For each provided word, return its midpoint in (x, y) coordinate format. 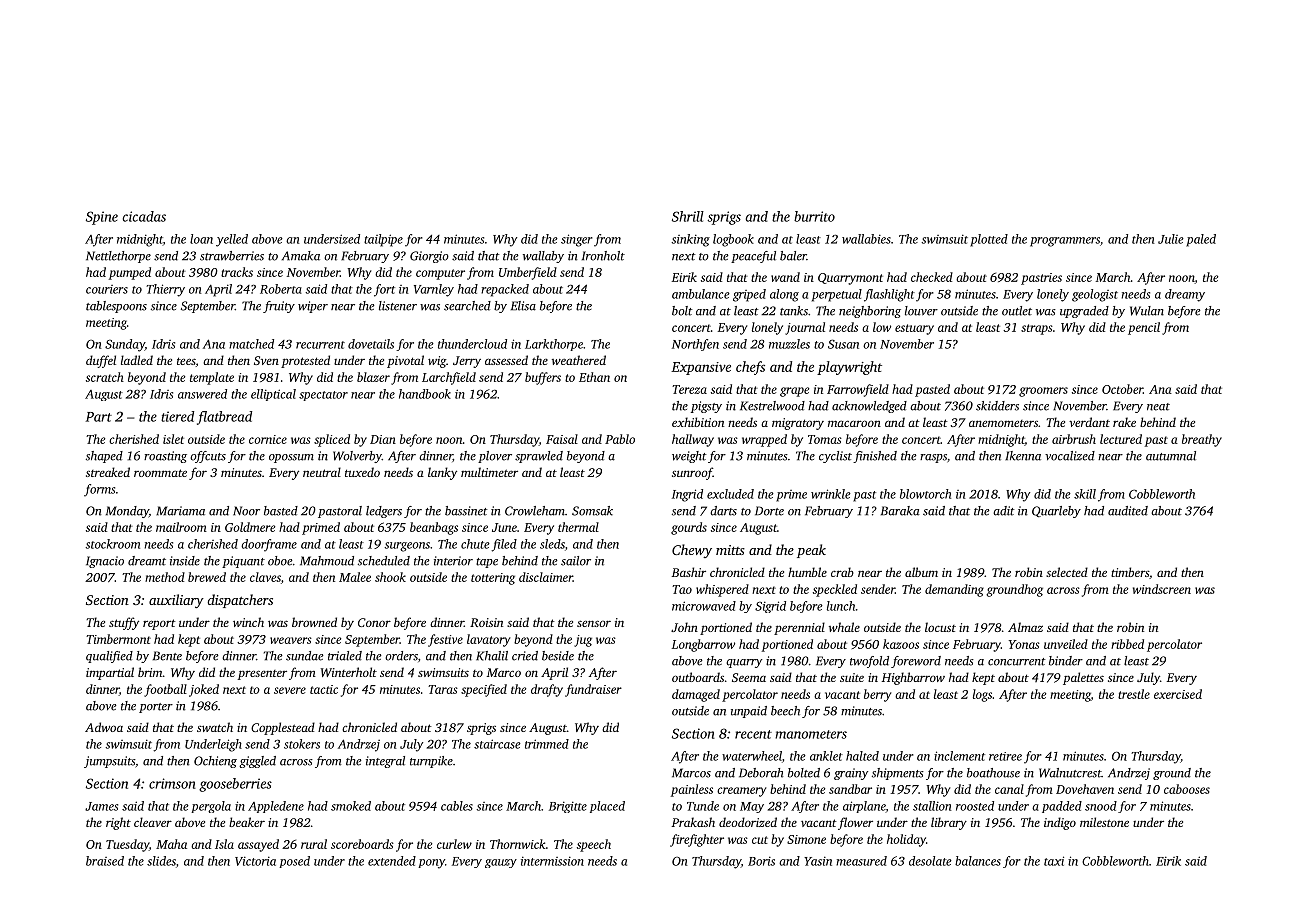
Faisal (562, 439)
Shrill (688, 216)
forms (99, 490)
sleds (552, 544)
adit (1004, 511)
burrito (814, 216)
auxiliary (176, 601)
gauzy (501, 863)
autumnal (1171, 456)
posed (294, 862)
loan (201, 239)
